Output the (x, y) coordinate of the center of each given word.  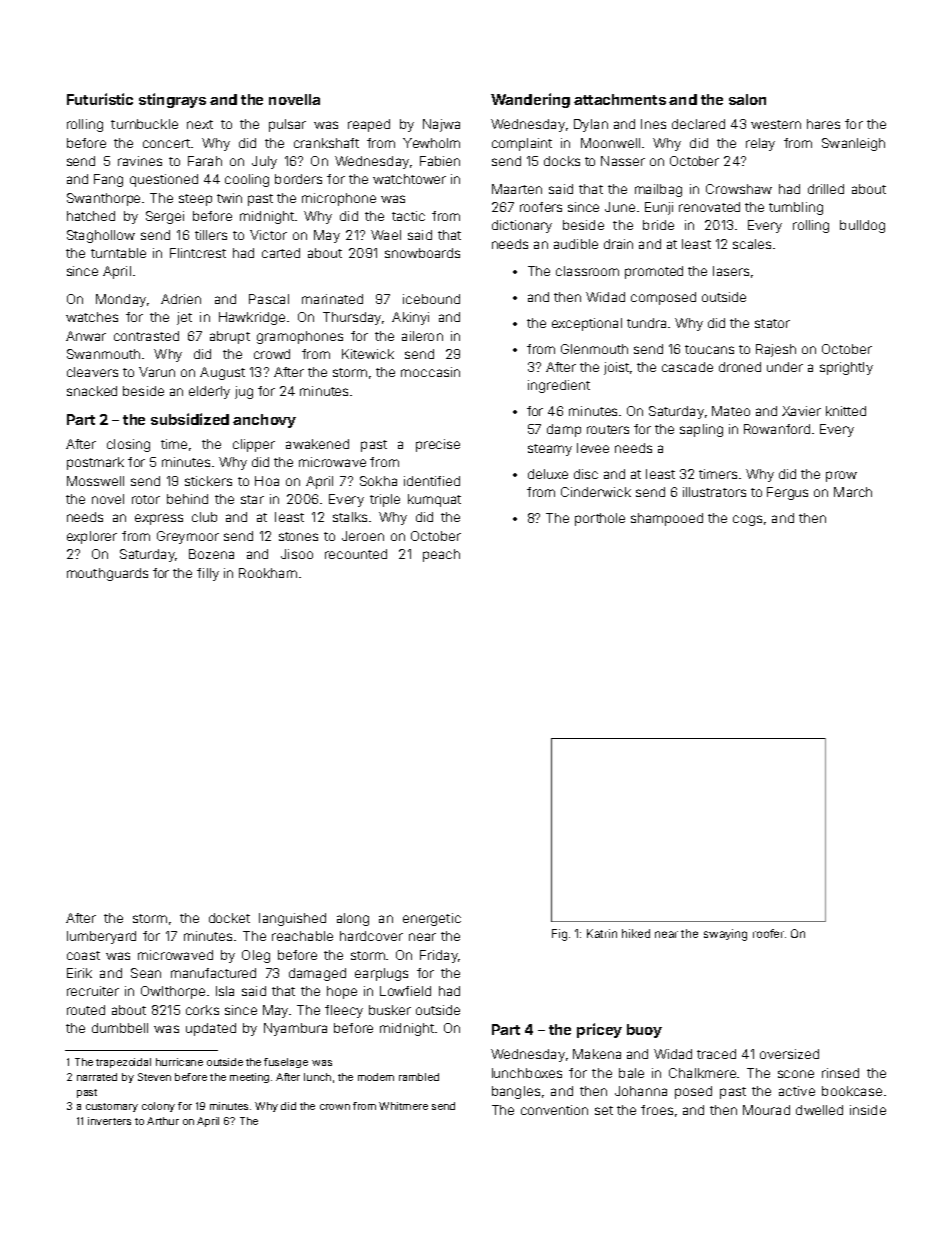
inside (868, 1110)
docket (229, 918)
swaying (725, 935)
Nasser (623, 161)
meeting (249, 1078)
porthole (600, 519)
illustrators (714, 492)
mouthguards (107, 574)
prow (841, 476)
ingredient (559, 386)
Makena (597, 1054)
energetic (432, 919)
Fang (108, 180)
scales (752, 244)
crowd (272, 354)
